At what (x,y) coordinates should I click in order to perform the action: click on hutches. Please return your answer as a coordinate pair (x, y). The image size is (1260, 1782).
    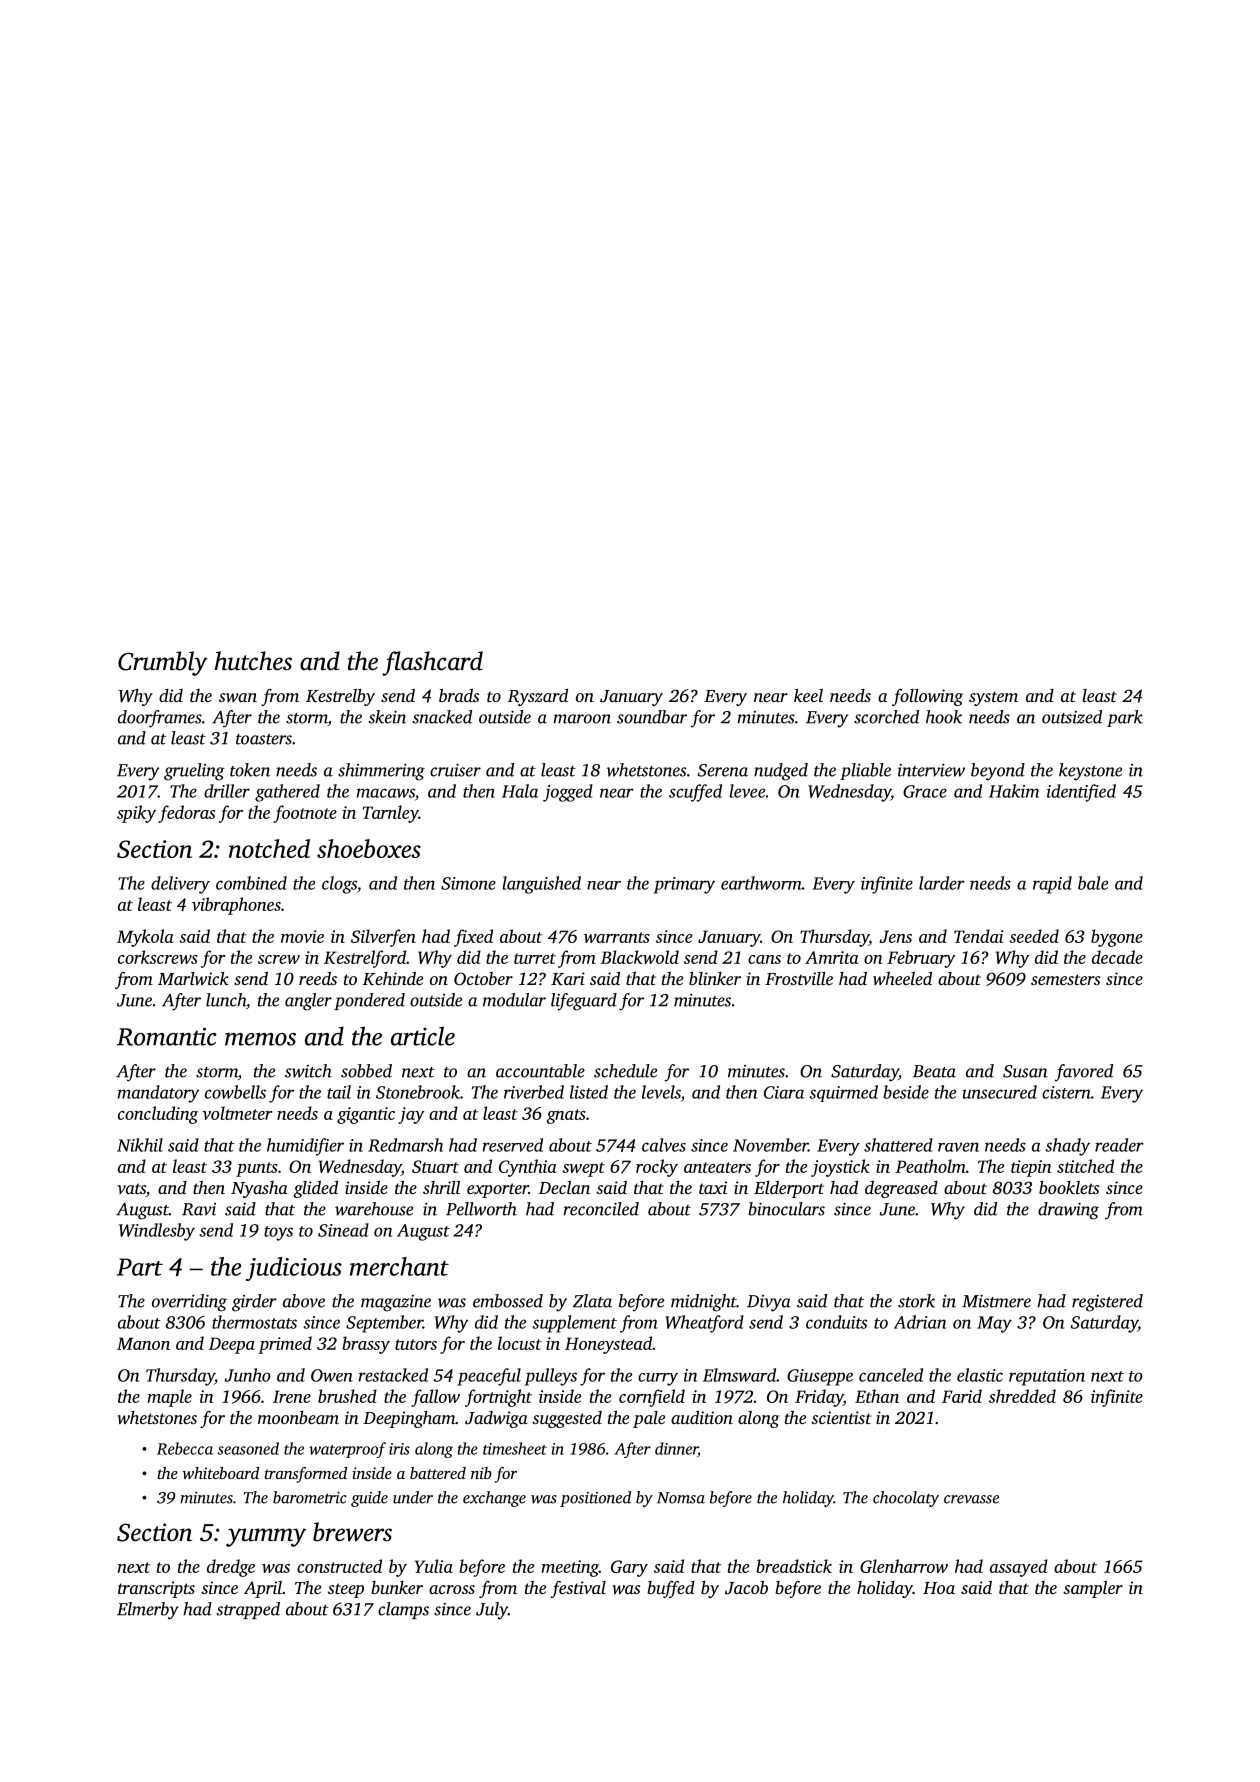
    Looking at the image, I should click on (253, 661).
